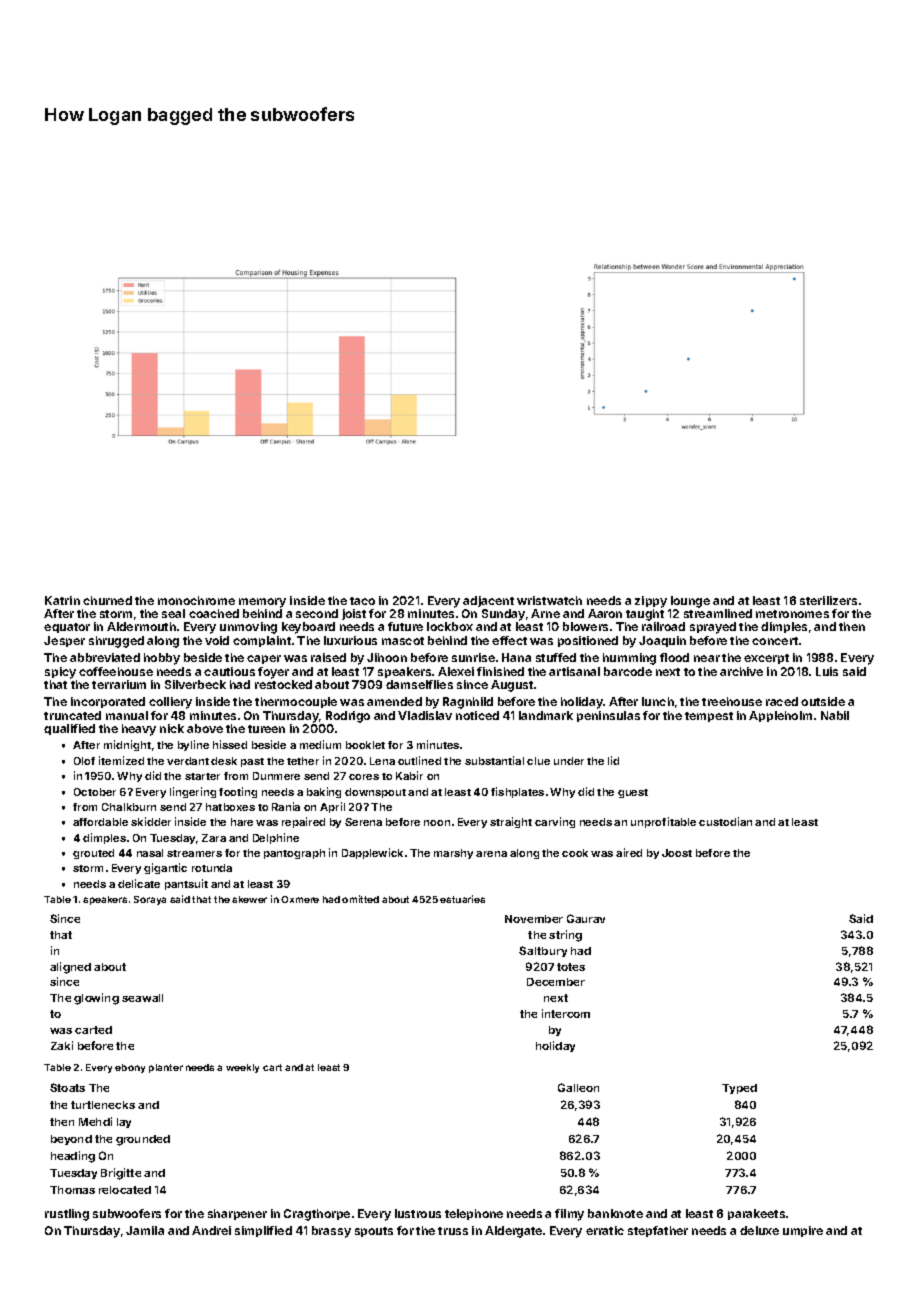  Describe the element at coordinates (419, 760) in the image. I see `outlined` at that location.
